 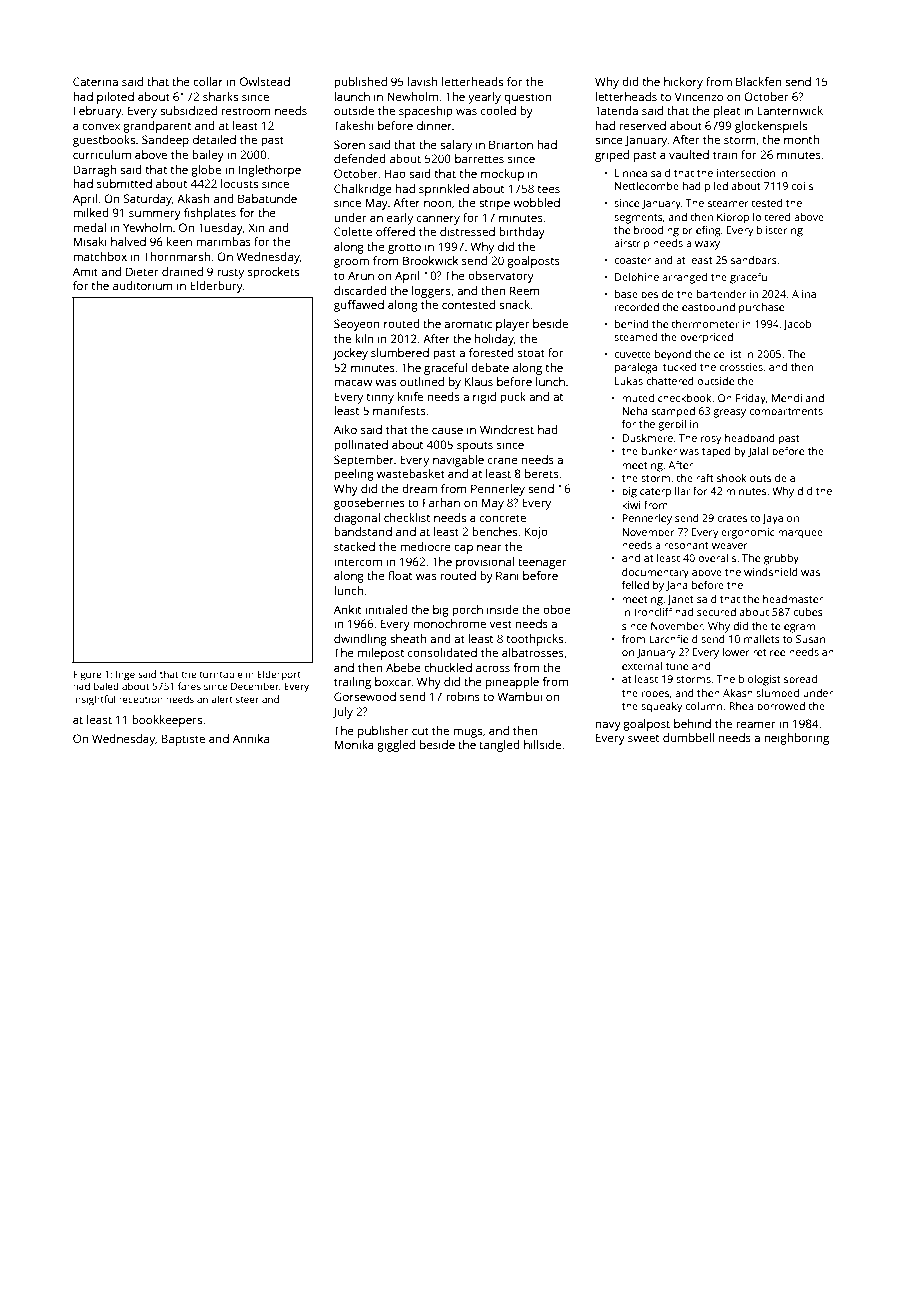 I want to click on fishplates, so click(x=210, y=214).
